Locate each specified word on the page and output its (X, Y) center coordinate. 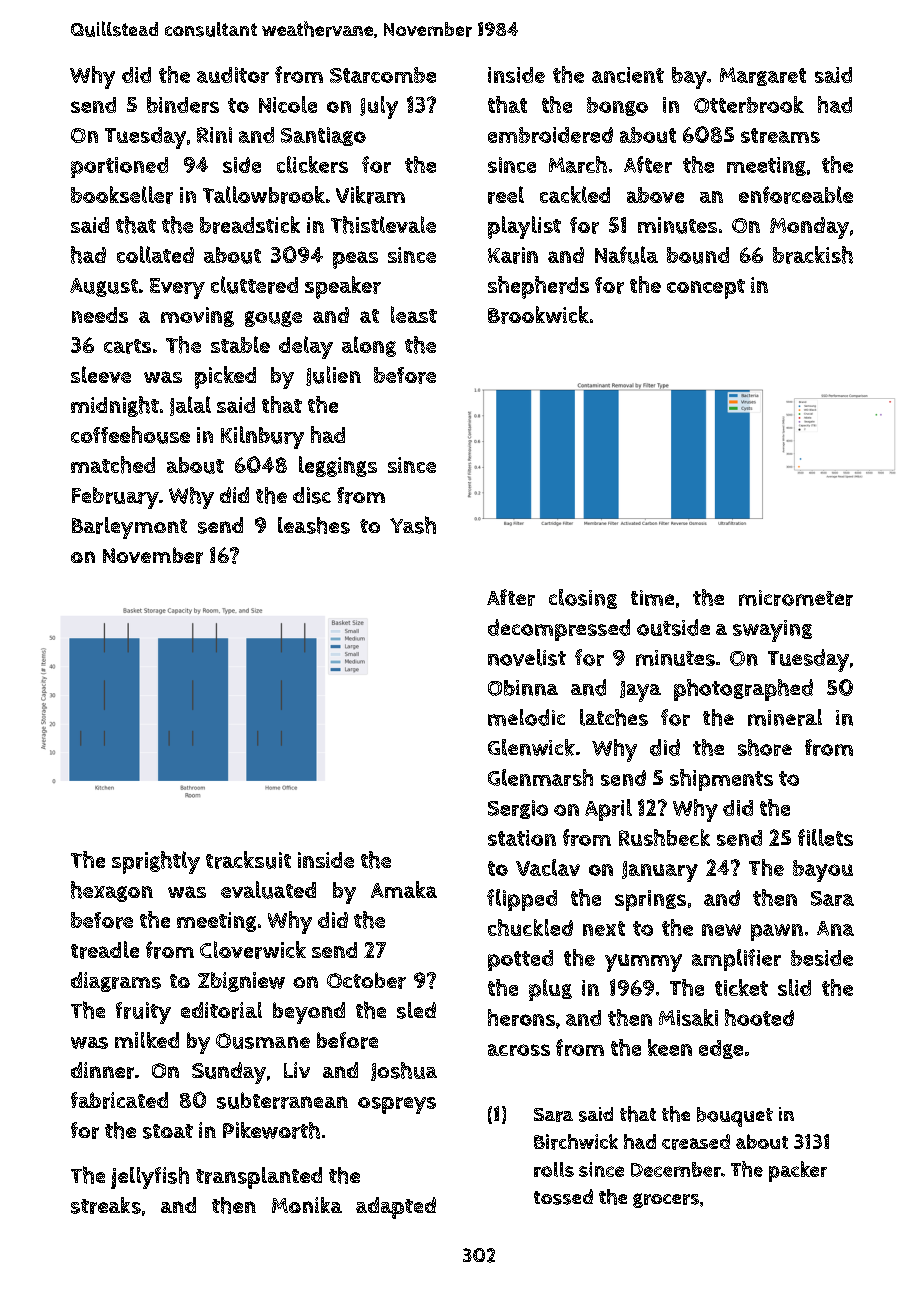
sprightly (156, 862)
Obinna (523, 688)
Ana (835, 928)
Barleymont (129, 528)
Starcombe (383, 75)
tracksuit (248, 860)
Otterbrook (749, 104)
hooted (759, 1017)
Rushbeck (664, 837)
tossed (563, 1197)
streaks (106, 1205)
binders (183, 105)
